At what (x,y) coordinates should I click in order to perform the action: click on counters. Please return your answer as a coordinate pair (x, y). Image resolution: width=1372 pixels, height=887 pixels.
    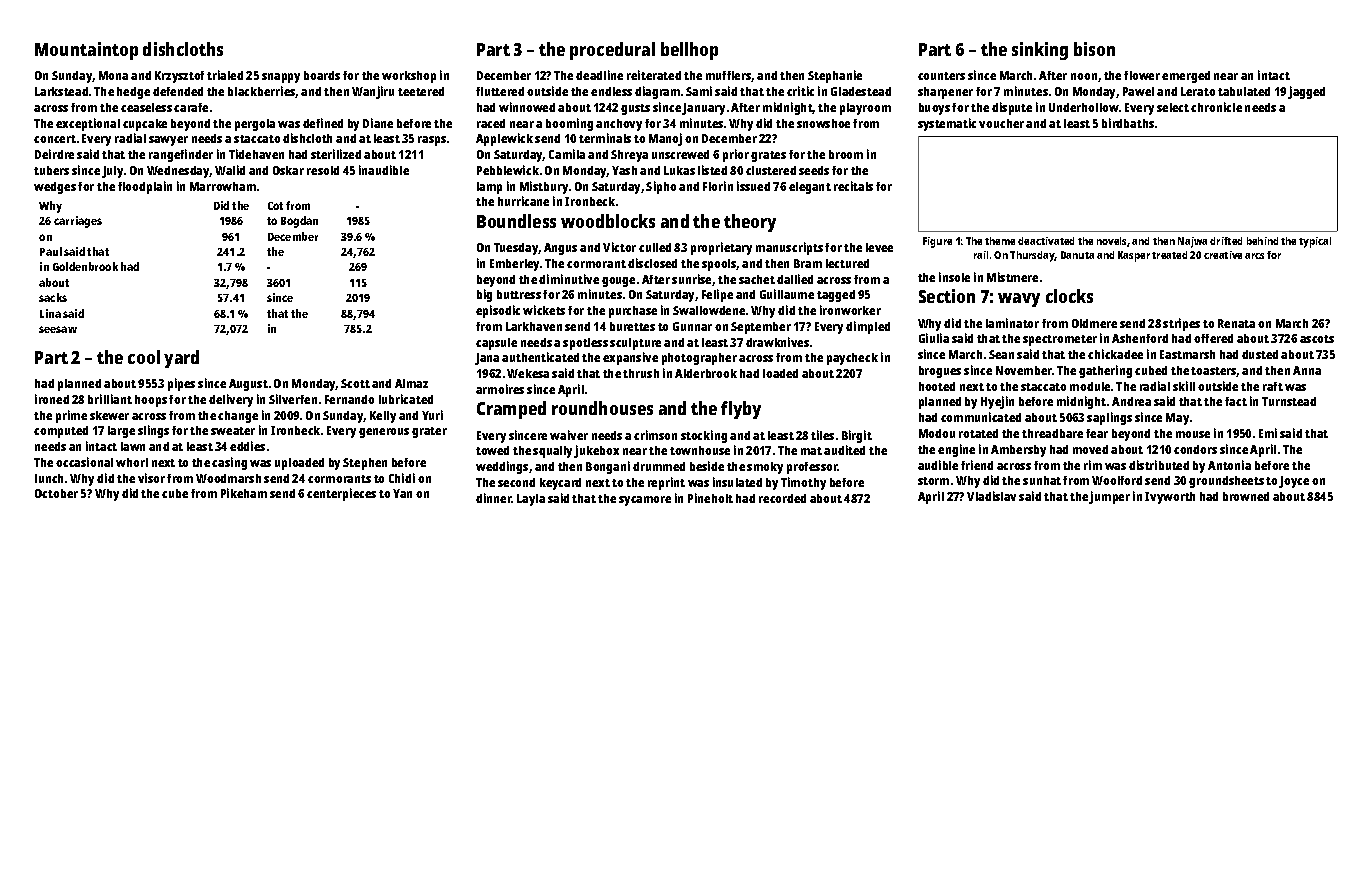
    Looking at the image, I should click on (941, 76).
